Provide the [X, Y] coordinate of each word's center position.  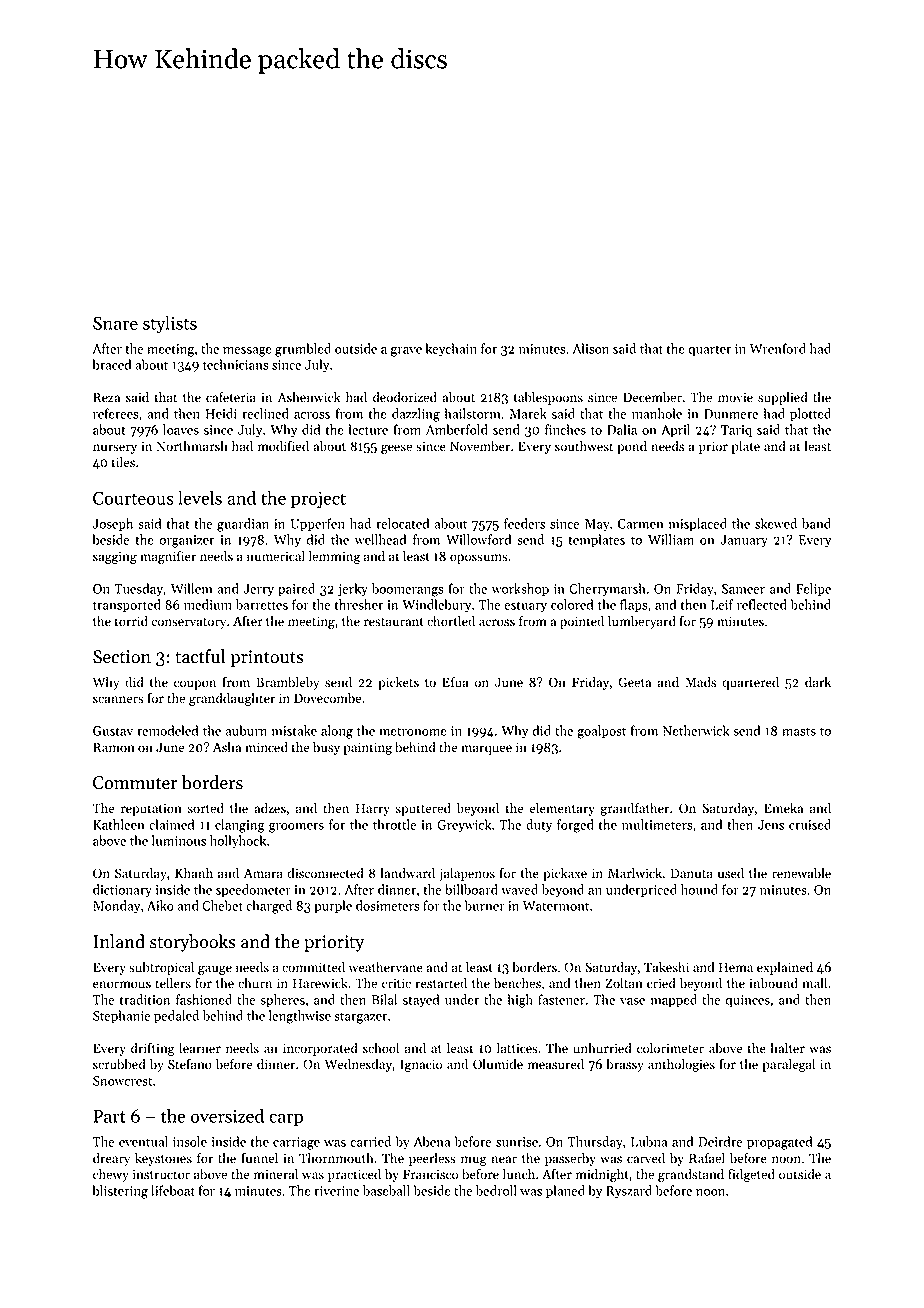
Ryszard [629, 1192]
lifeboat [173, 1190]
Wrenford [777, 348]
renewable [801, 873]
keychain [451, 350]
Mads [701, 682]
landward [407, 873]
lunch [519, 1174]
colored [572, 604]
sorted [205, 808]
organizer [187, 541]
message [247, 352]
